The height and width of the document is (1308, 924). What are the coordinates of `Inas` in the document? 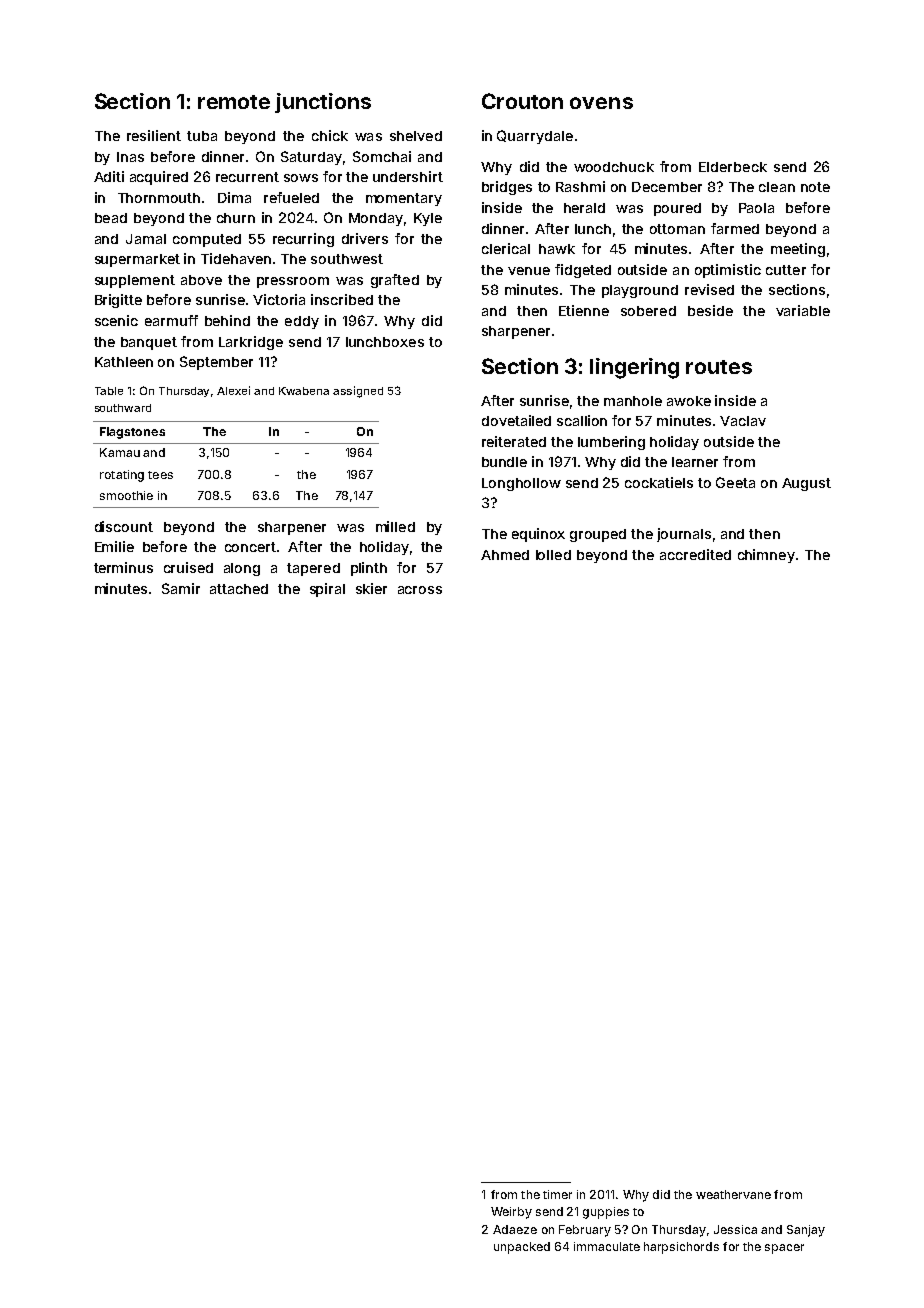 It's located at (130, 157).
